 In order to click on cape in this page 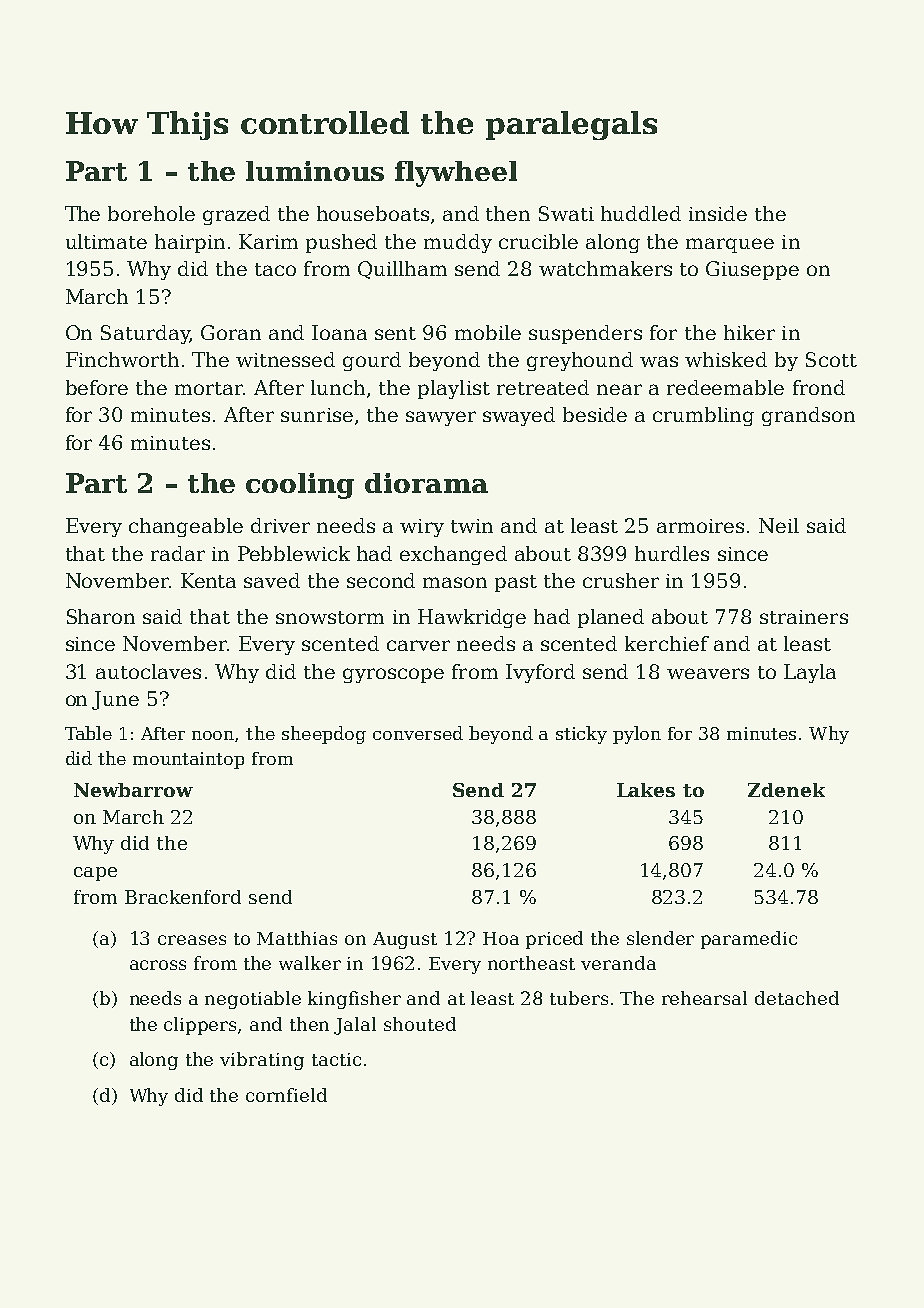, I will do `click(95, 874)`.
